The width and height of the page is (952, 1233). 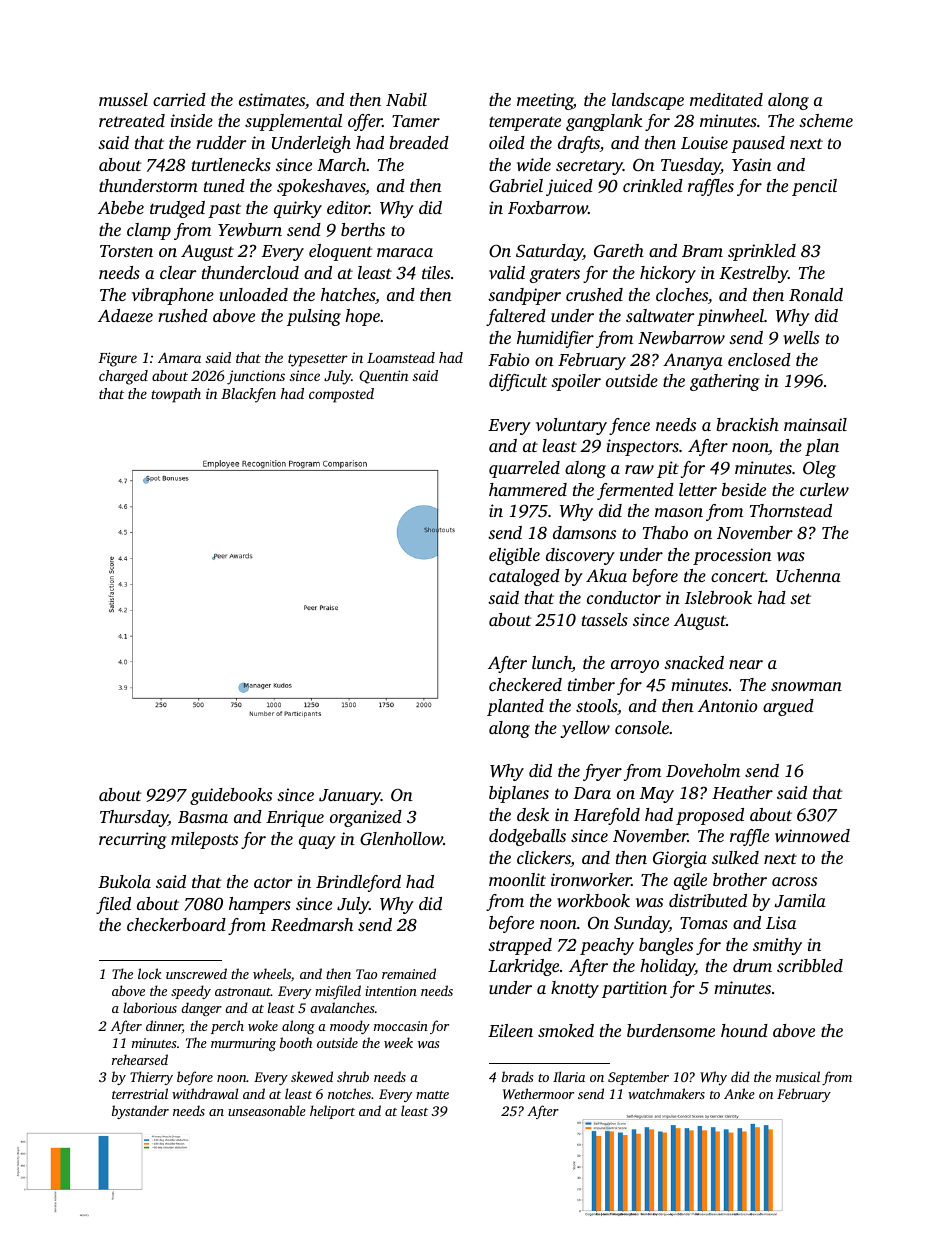 I want to click on Adaeze, so click(x=125, y=315).
